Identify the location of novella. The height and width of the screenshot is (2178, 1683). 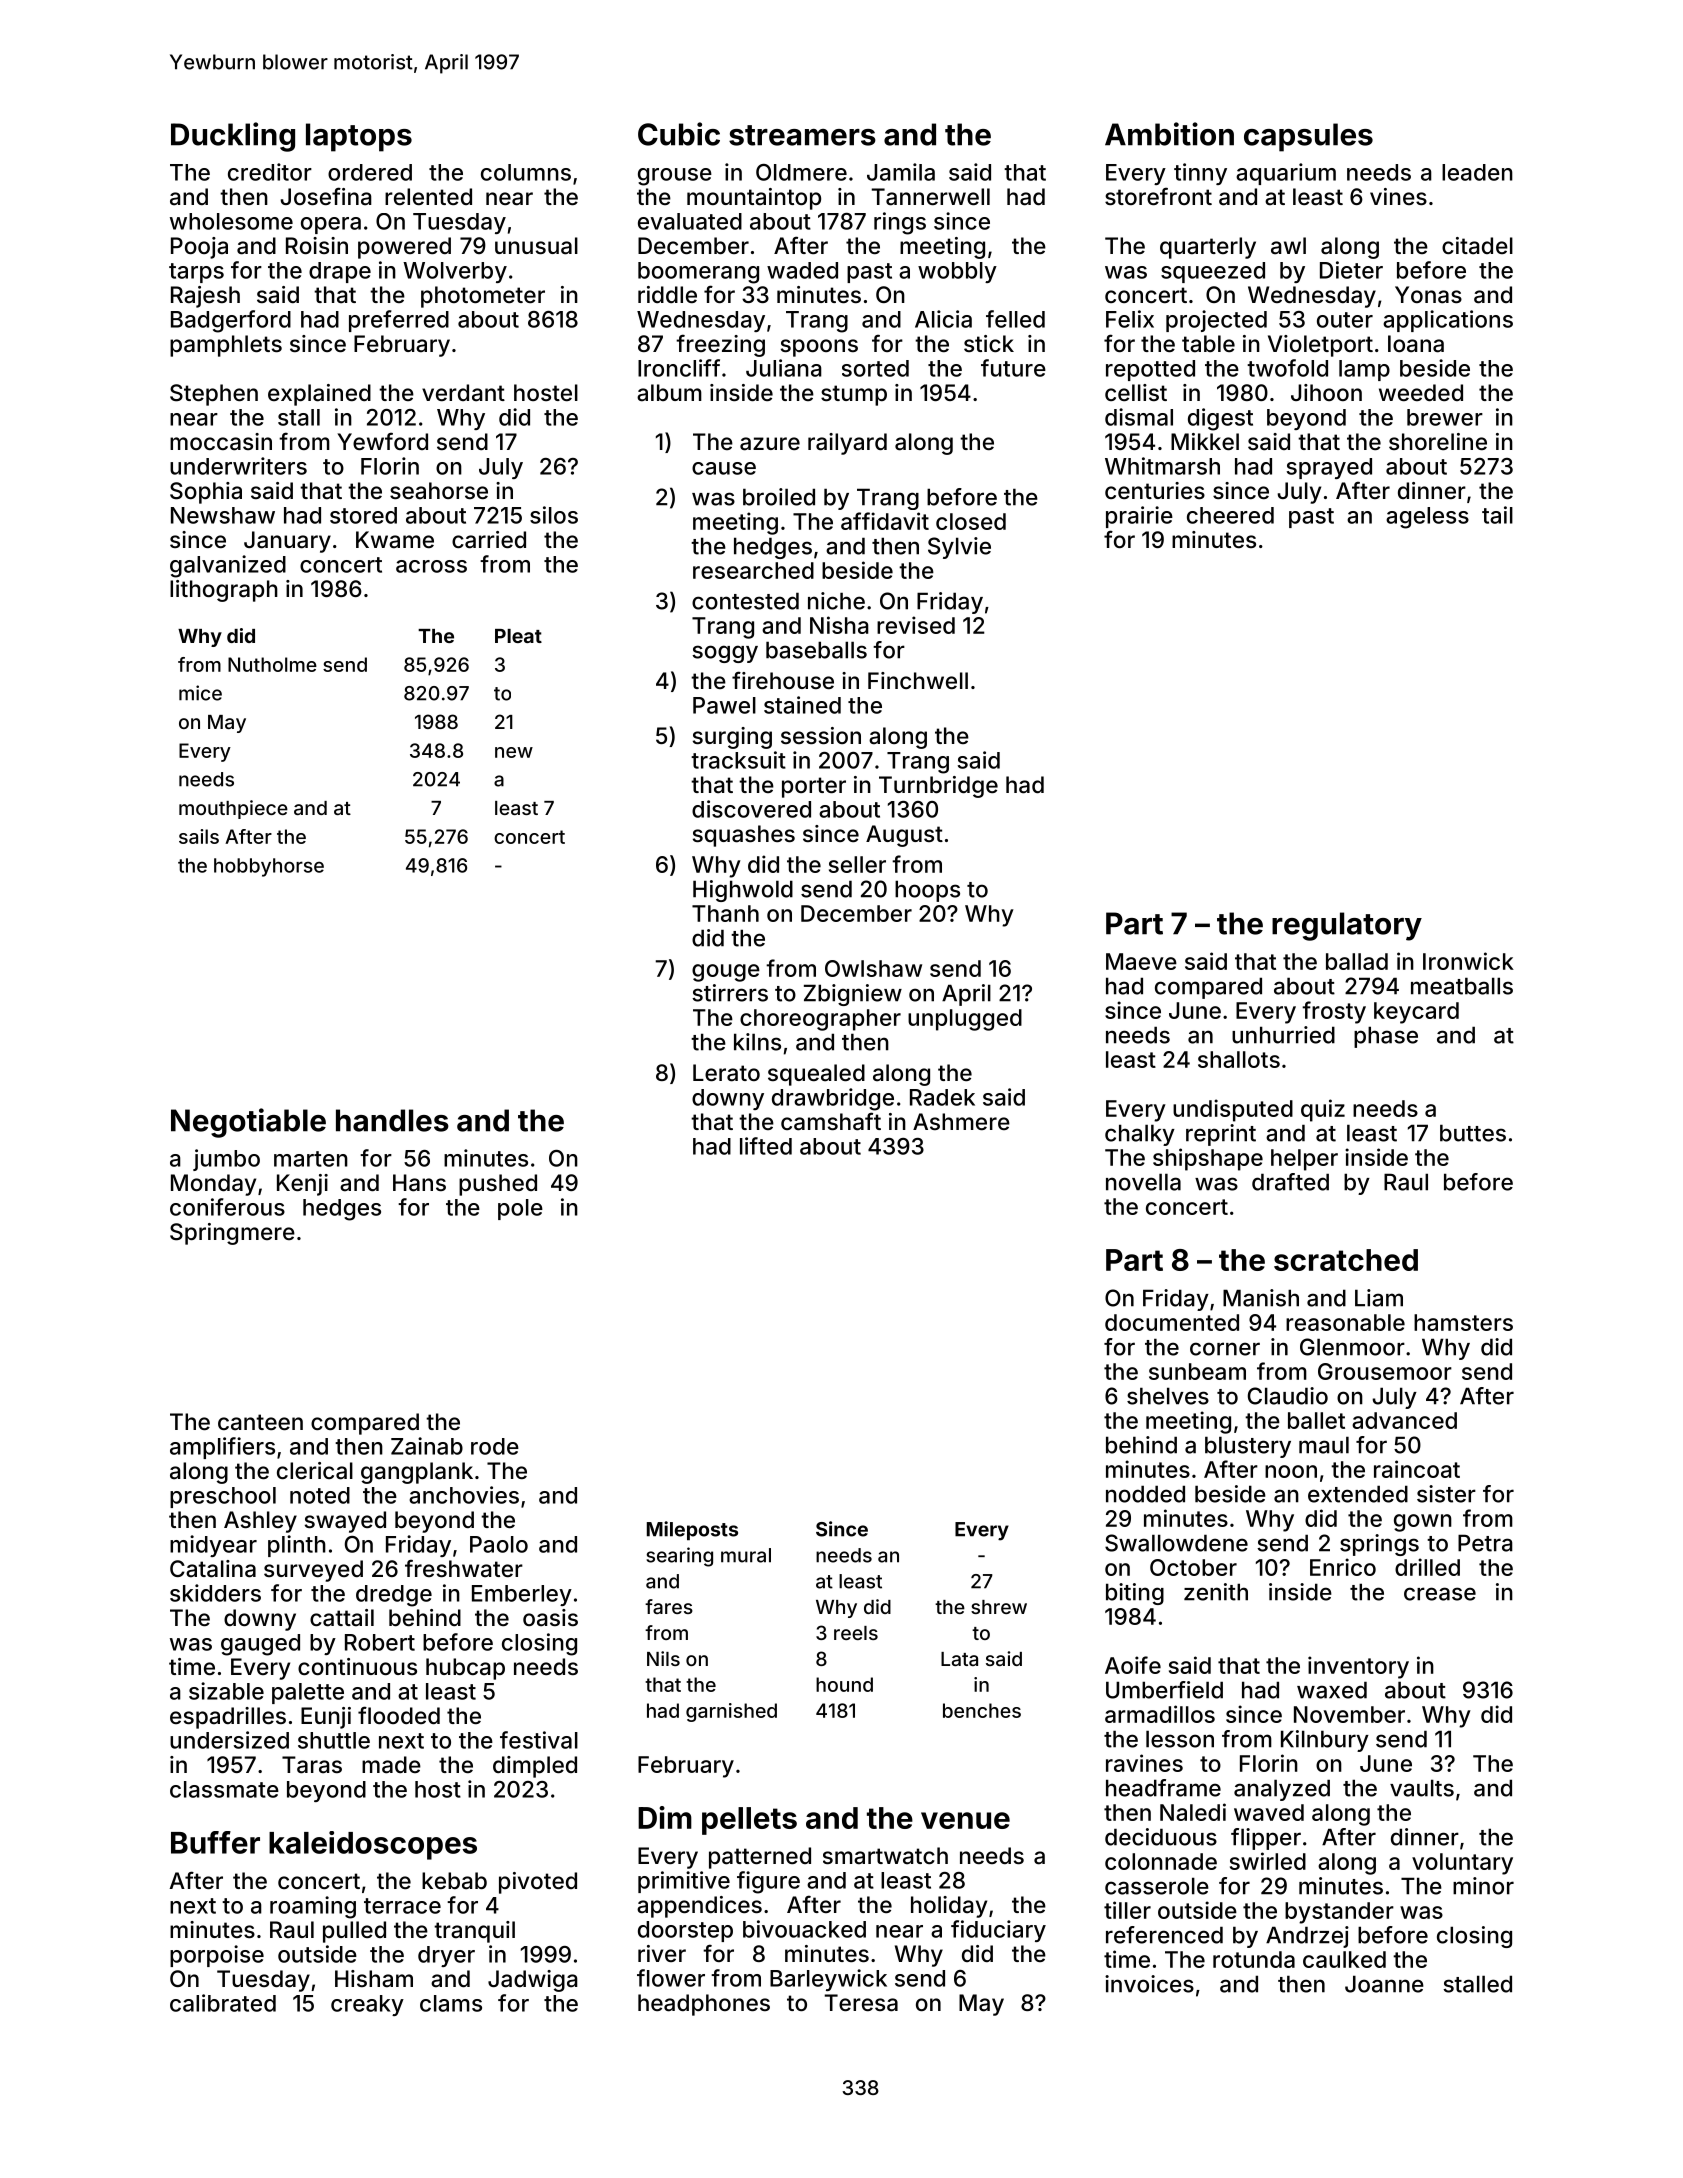
(1143, 1182).
